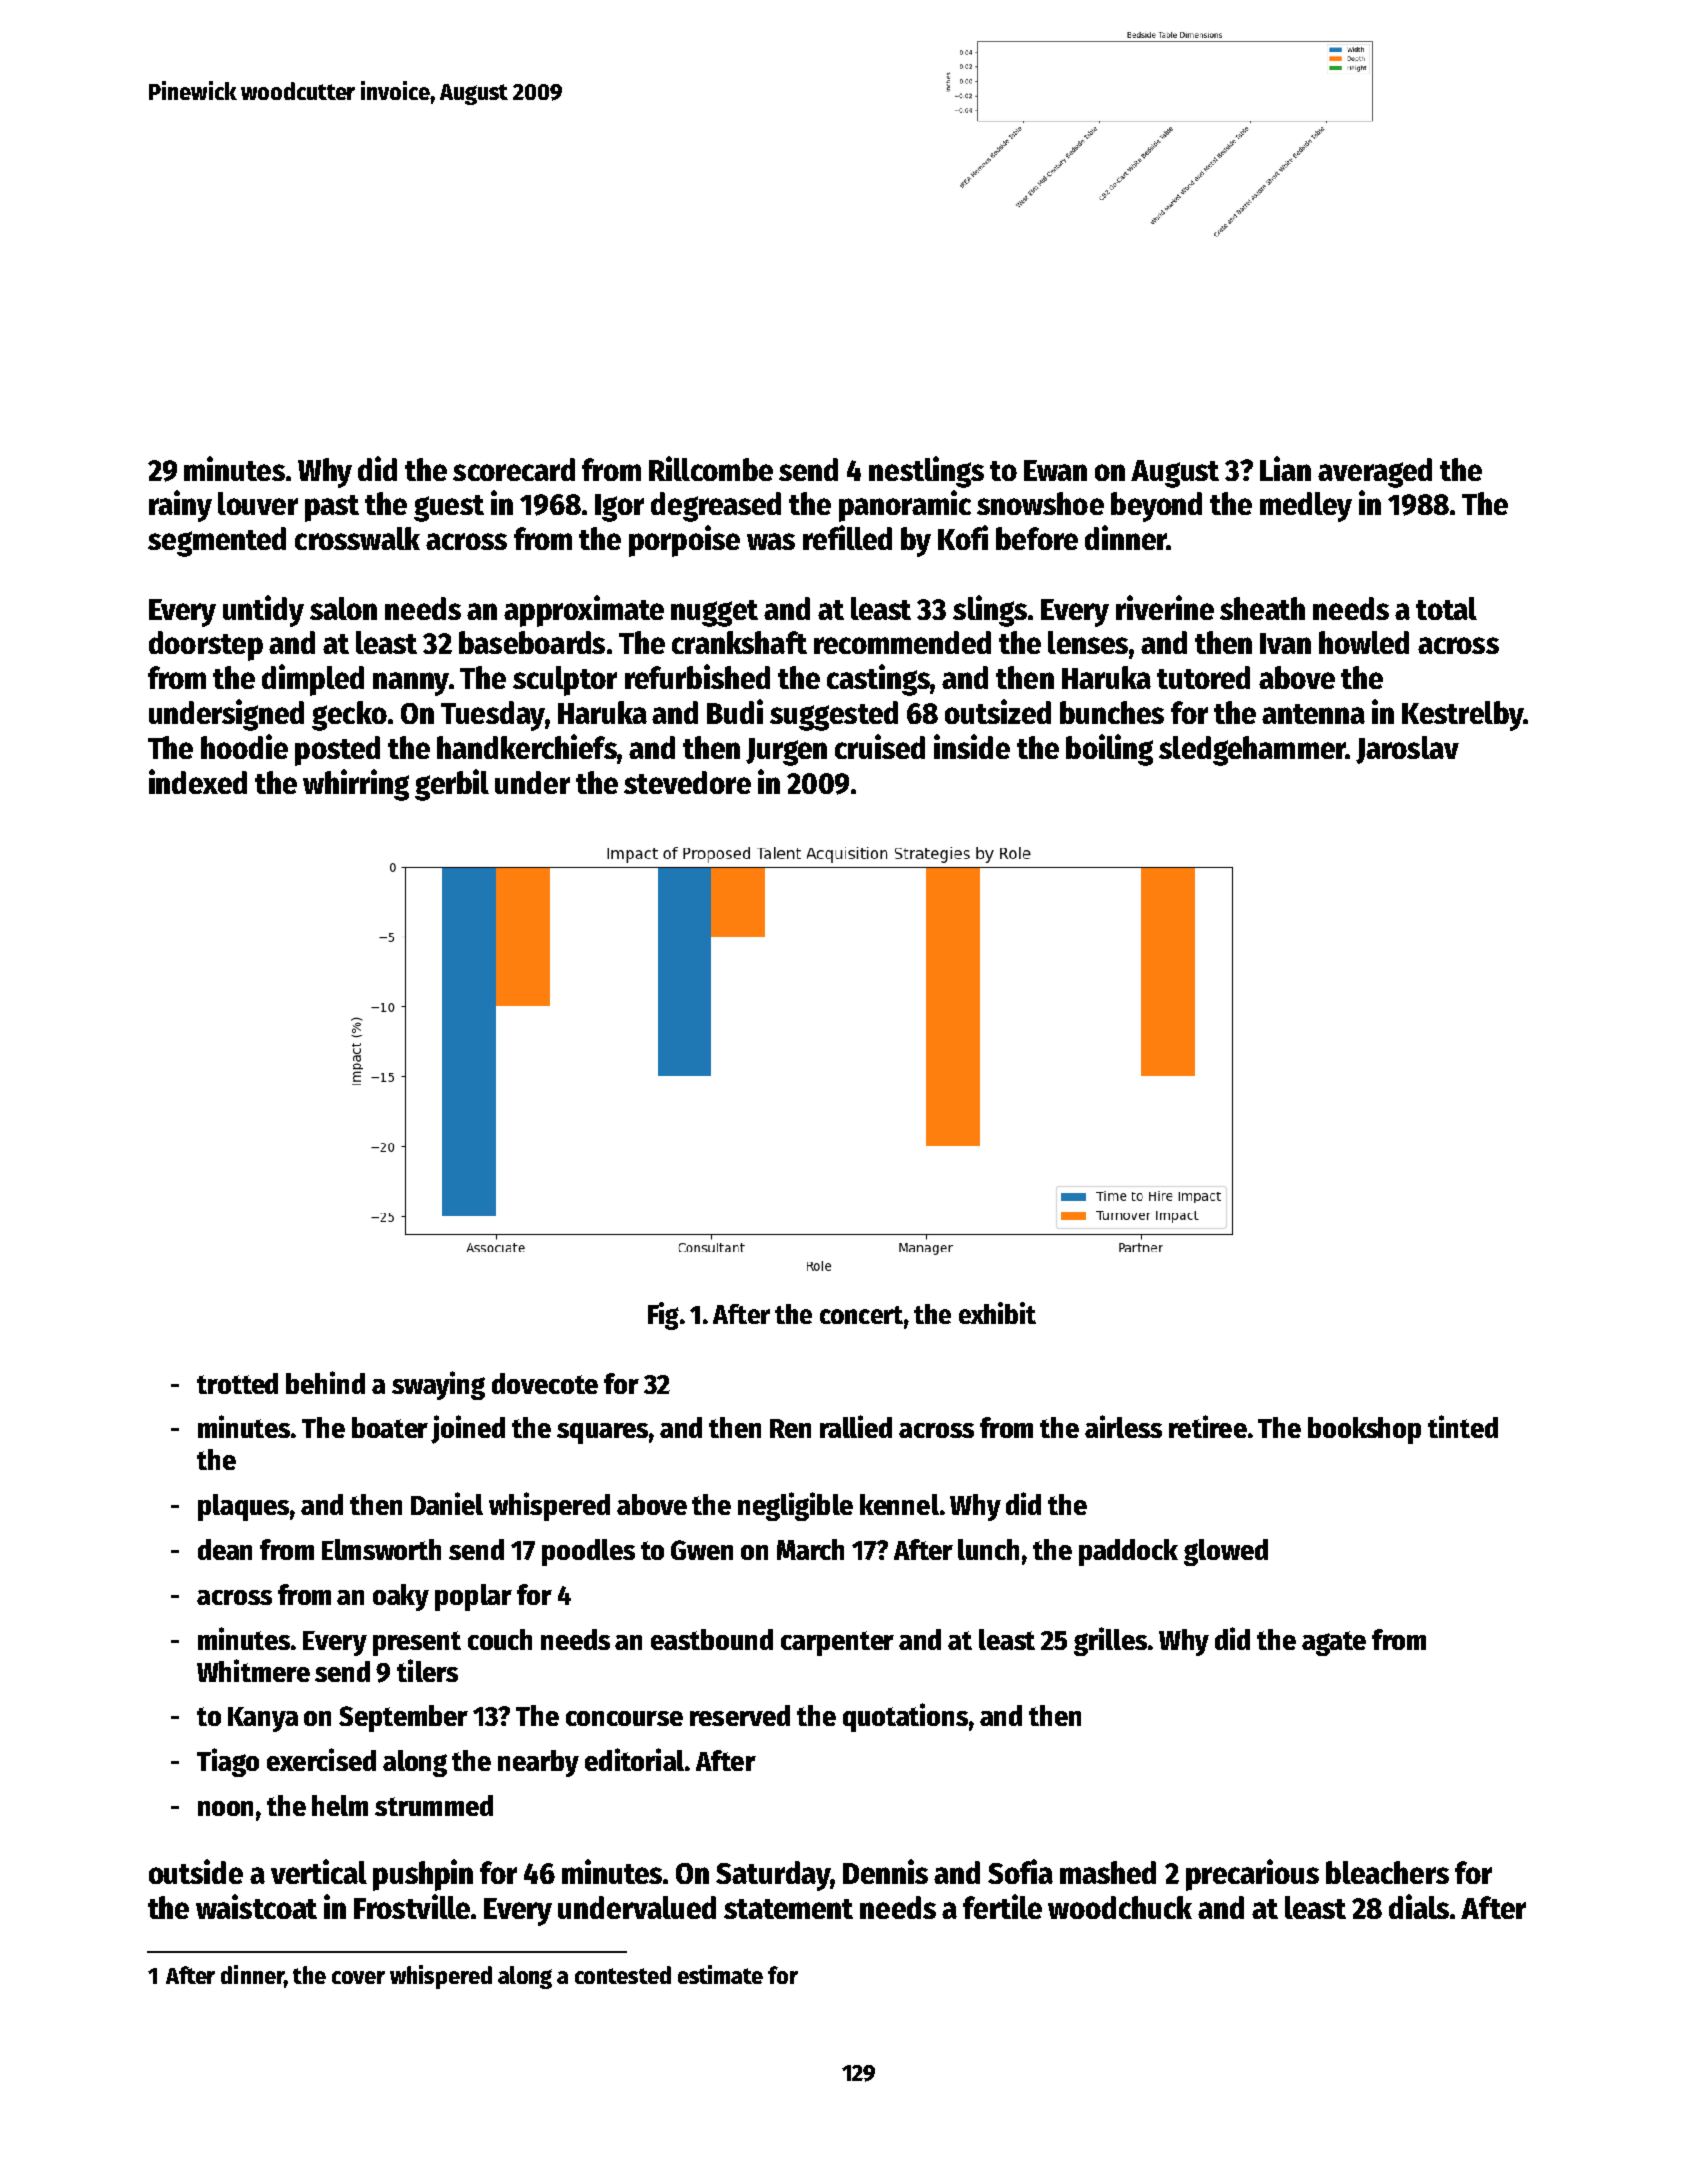 The height and width of the image is (2178, 1683). I want to click on oaky, so click(401, 1597).
